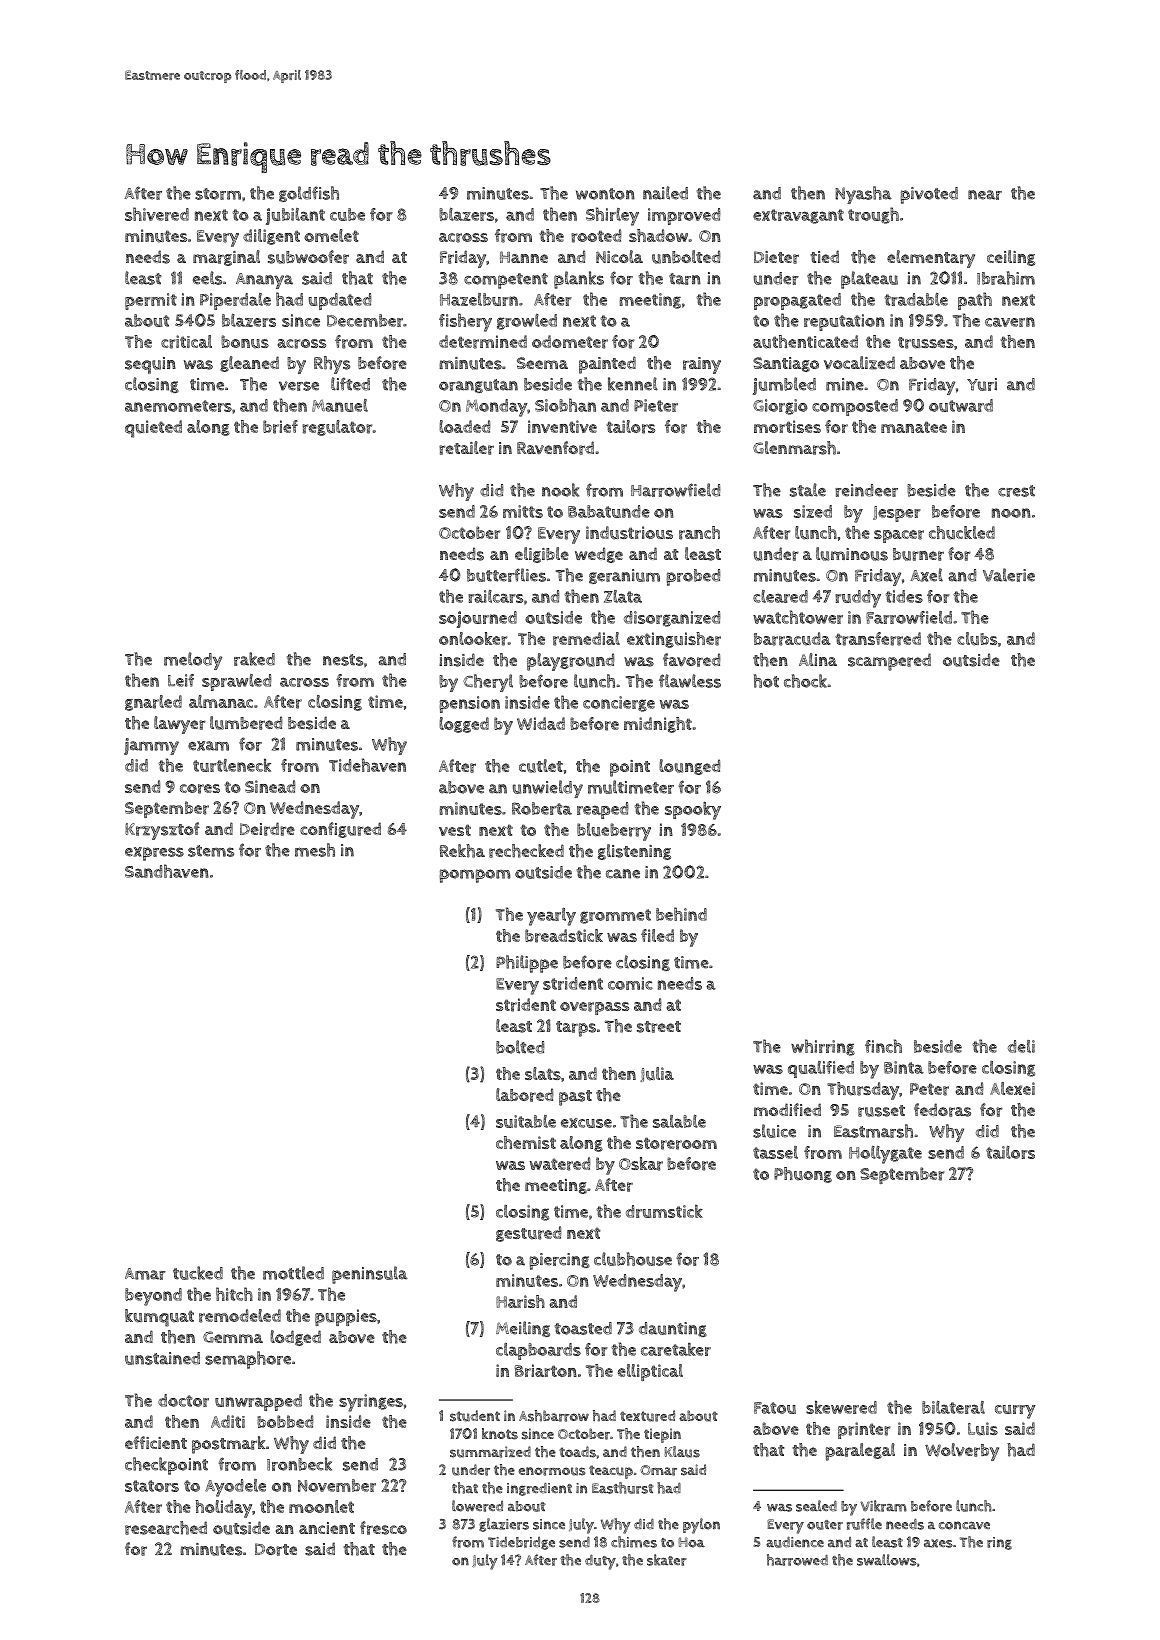 The height and width of the screenshot is (1640, 1160). What do you see at coordinates (650, 1372) in the screenshot?
I see `elliptical` at bounding box center [650, 1372].
